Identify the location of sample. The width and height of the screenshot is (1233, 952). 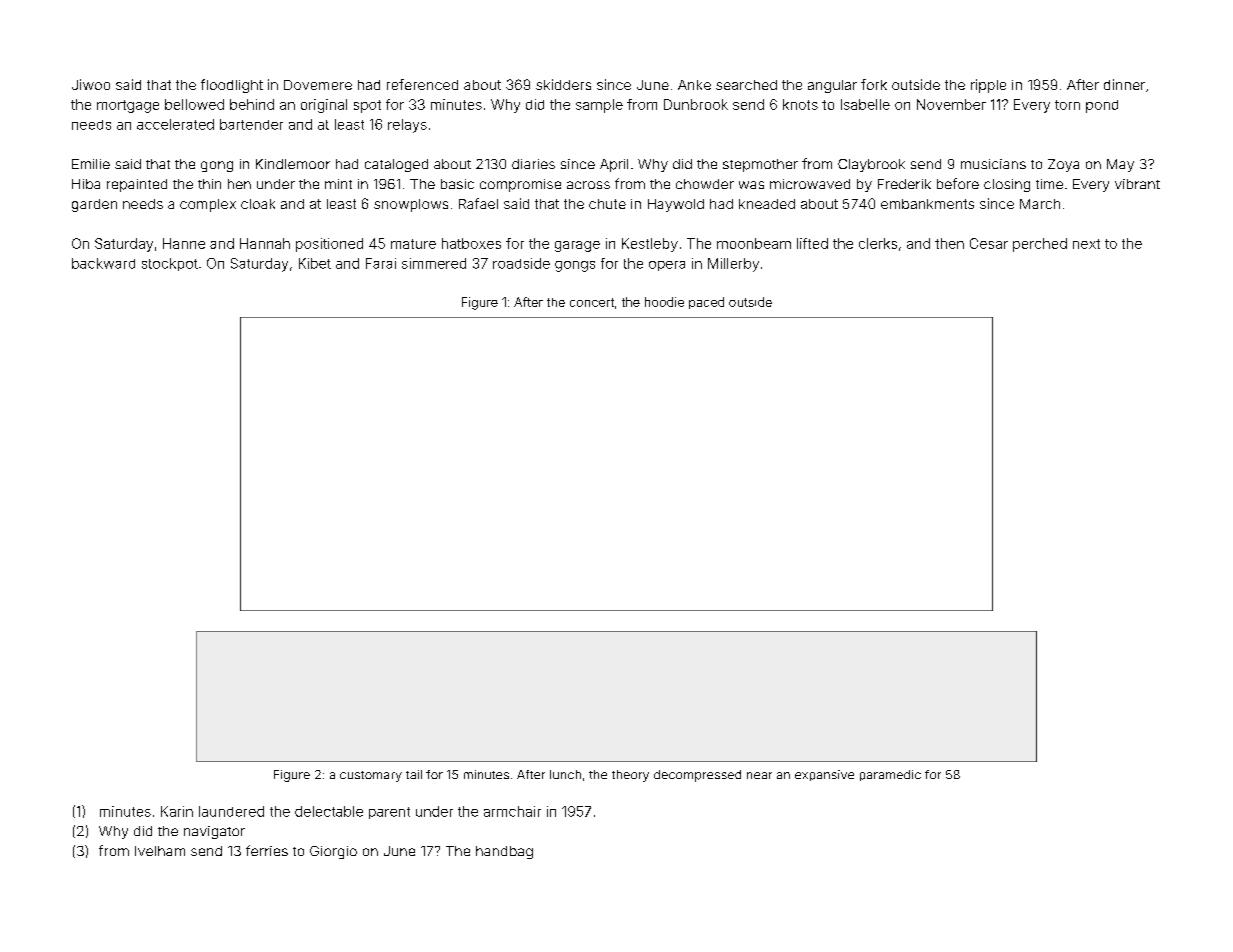
(599, 106).
